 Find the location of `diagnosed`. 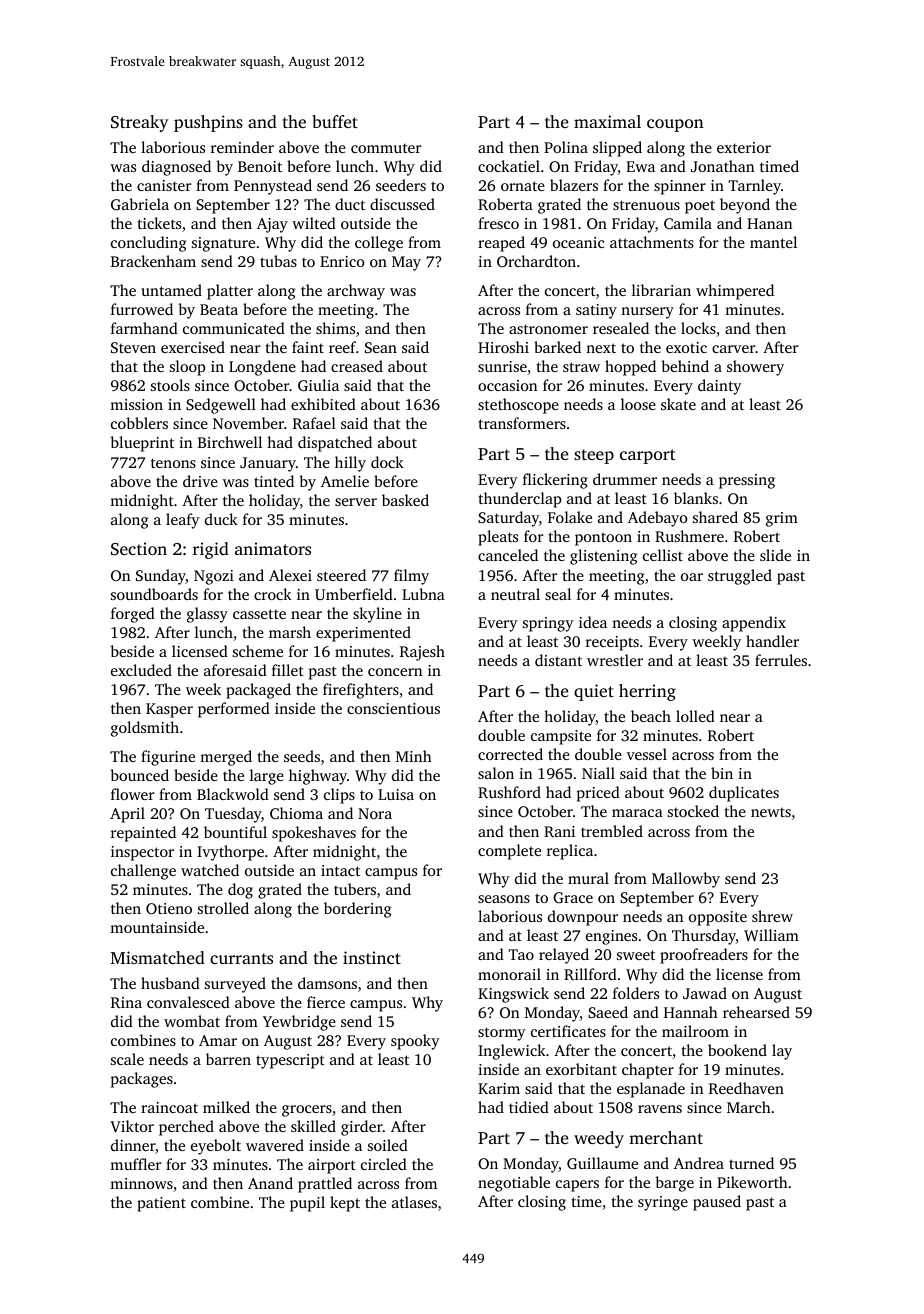

diagnosed is located at coordinates (176, 168).
